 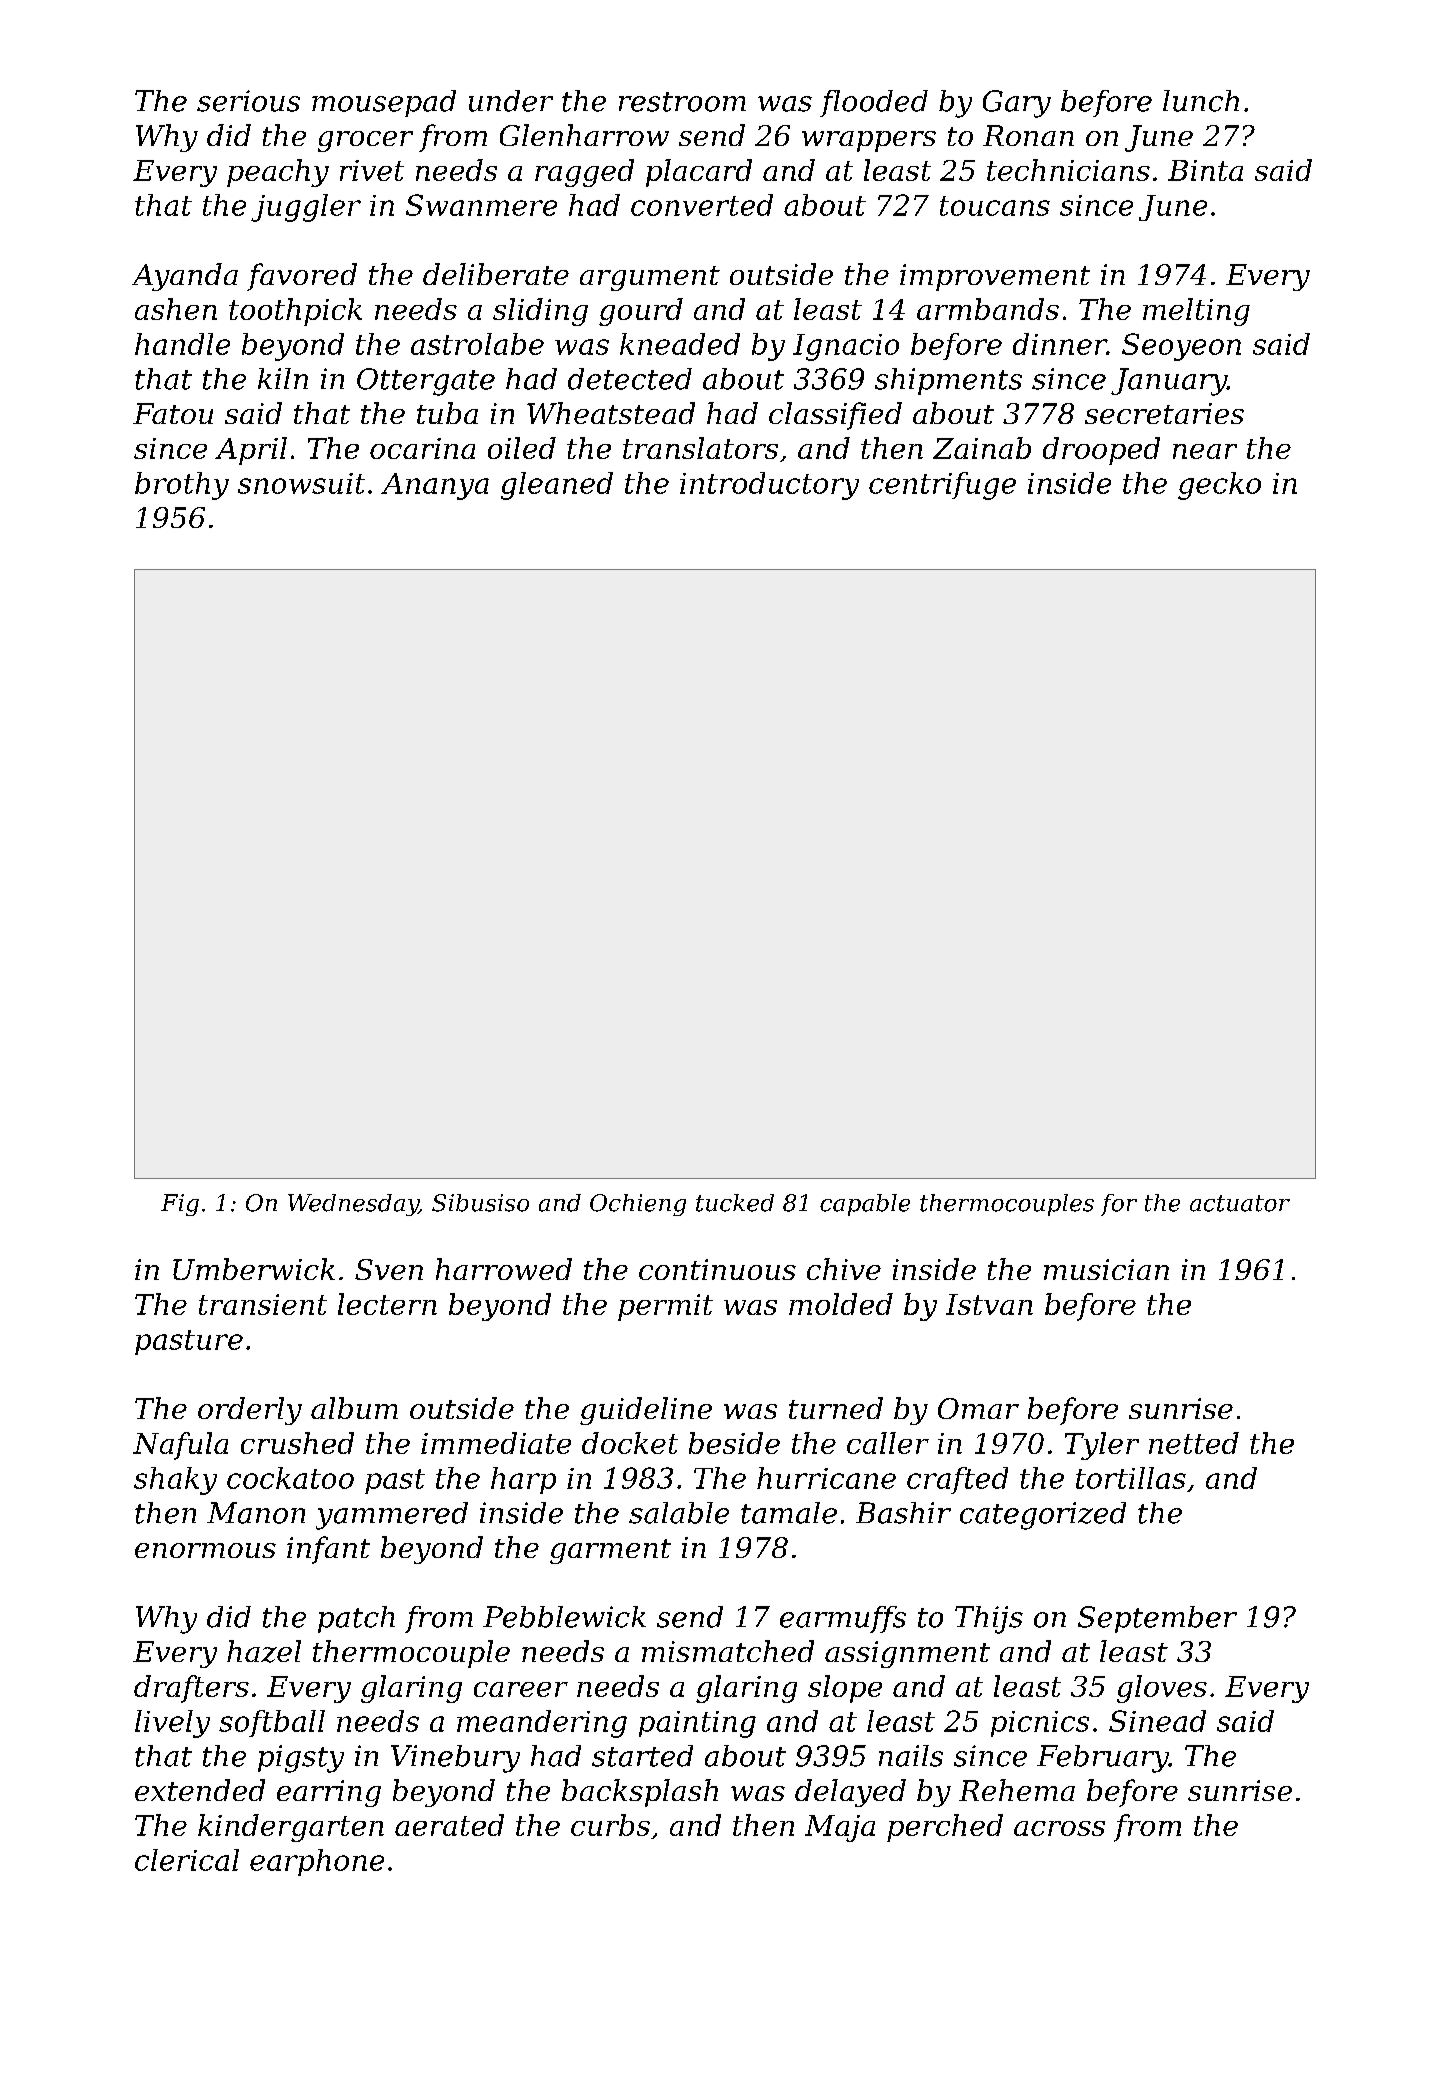 What do you see at coordinates (481, 205) in the document?
I see `Swanmere` at bounding box center [481, 205].
